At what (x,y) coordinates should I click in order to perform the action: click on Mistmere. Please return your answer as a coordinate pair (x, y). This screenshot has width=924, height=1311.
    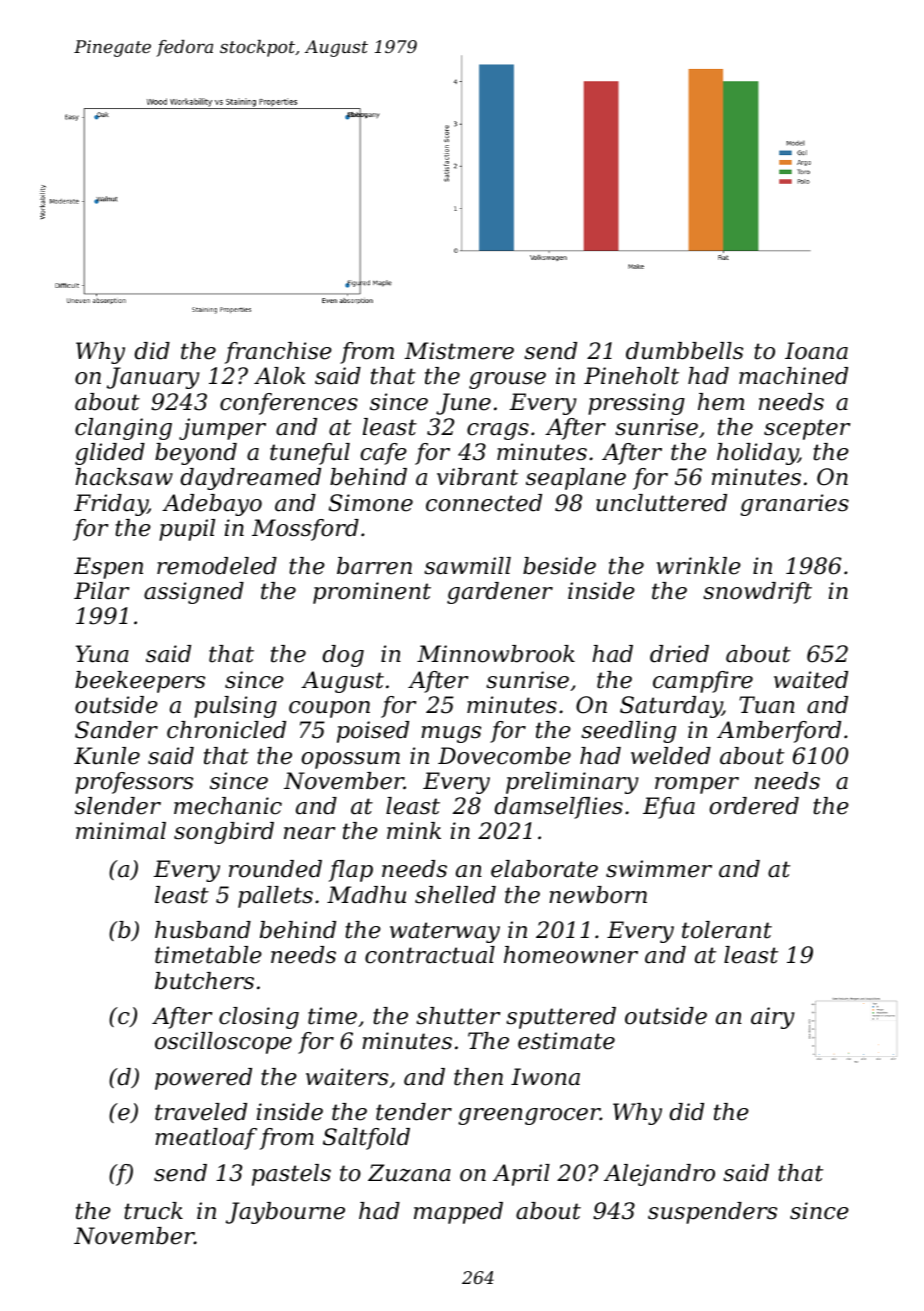
    Looking at the image, I should click on (459, 351).
